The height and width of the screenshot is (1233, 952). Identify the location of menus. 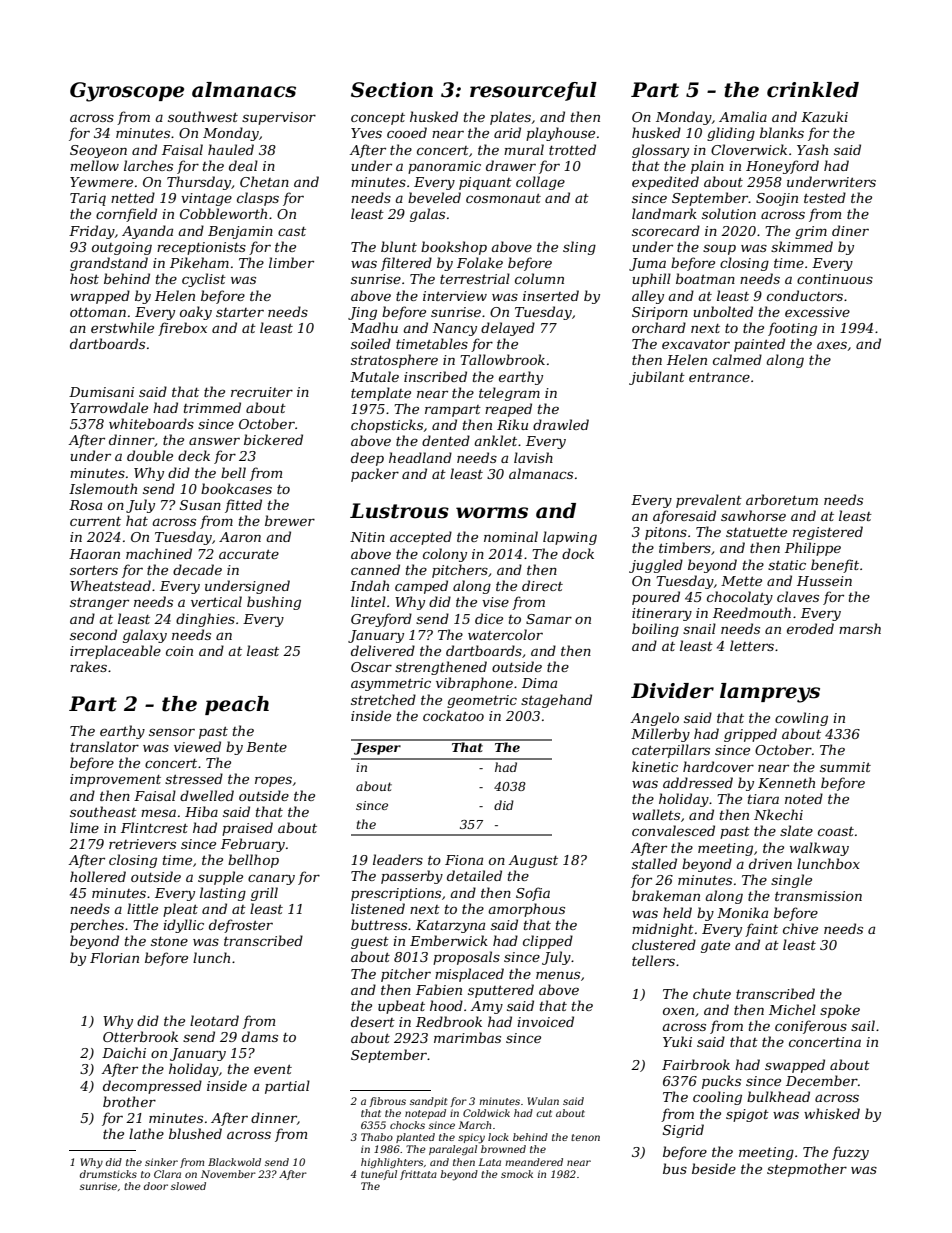
(558, 975).
